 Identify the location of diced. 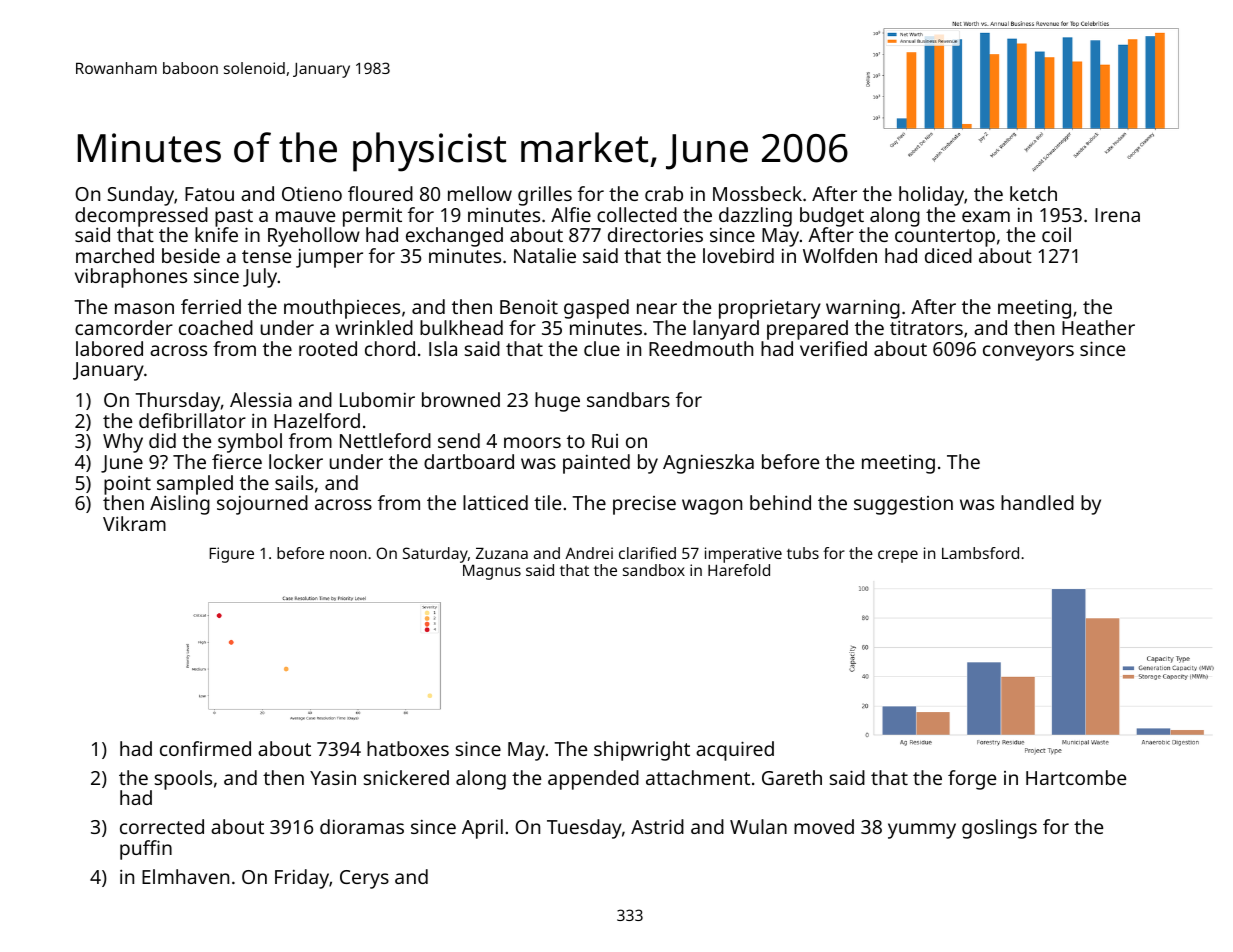
(948, 255).
